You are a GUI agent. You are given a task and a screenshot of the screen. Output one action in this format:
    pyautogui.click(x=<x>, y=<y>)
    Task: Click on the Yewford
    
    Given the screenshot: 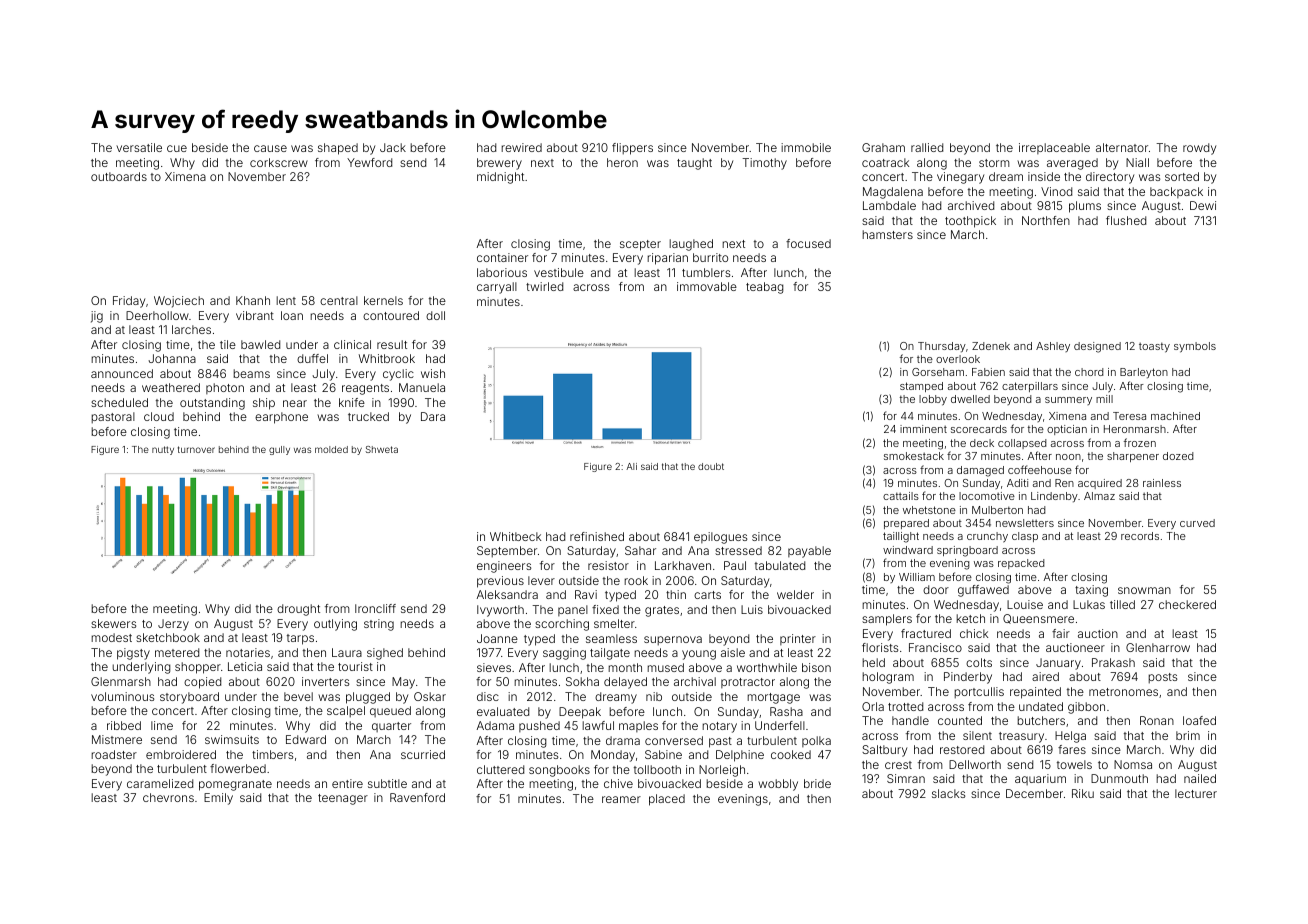 What is the action you would take?
    pyautogui.click(x=369, y=162)
